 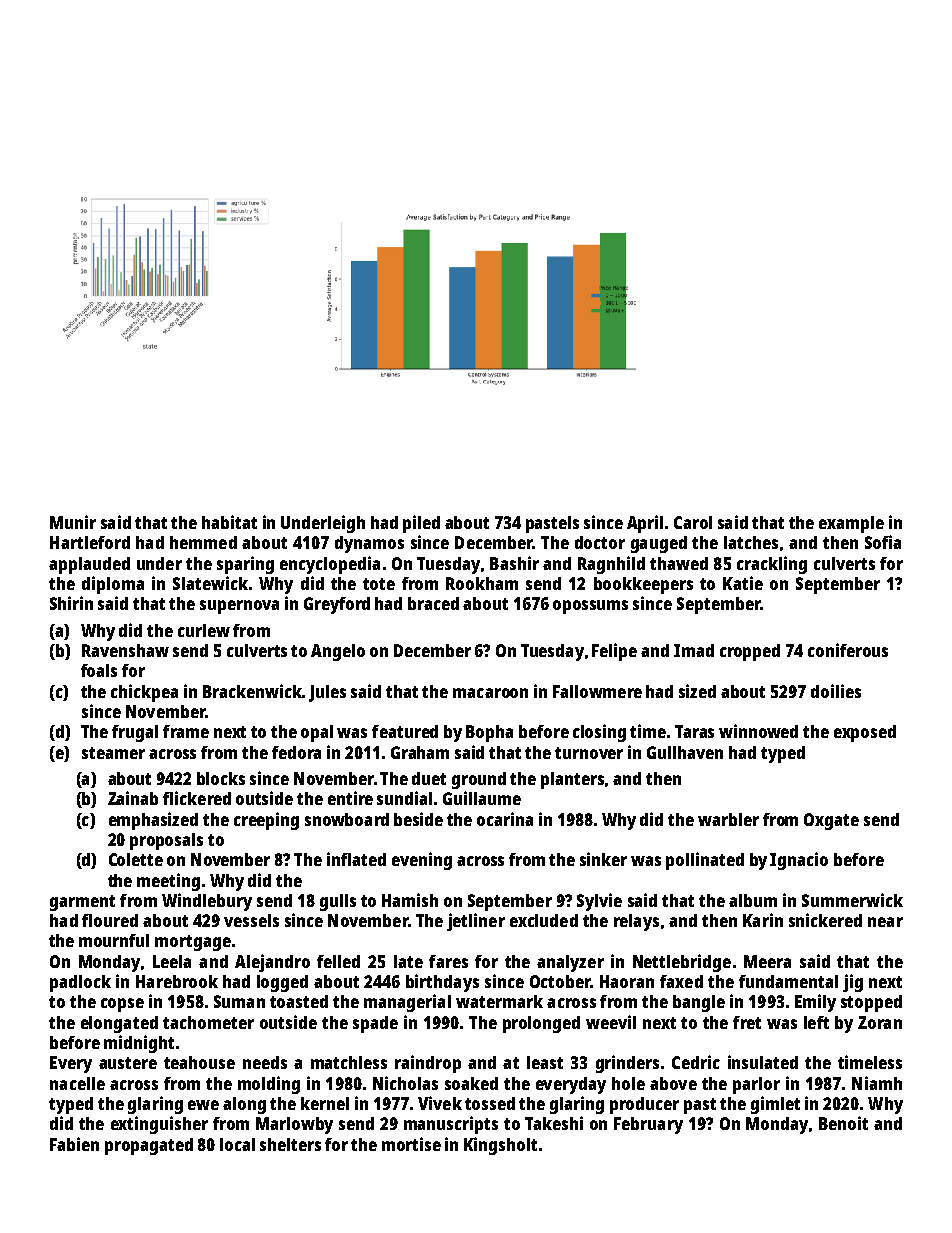 What do you see at coordinates (229, 522) in the page?
I see `habitat` at bounding box center [229, 522].
